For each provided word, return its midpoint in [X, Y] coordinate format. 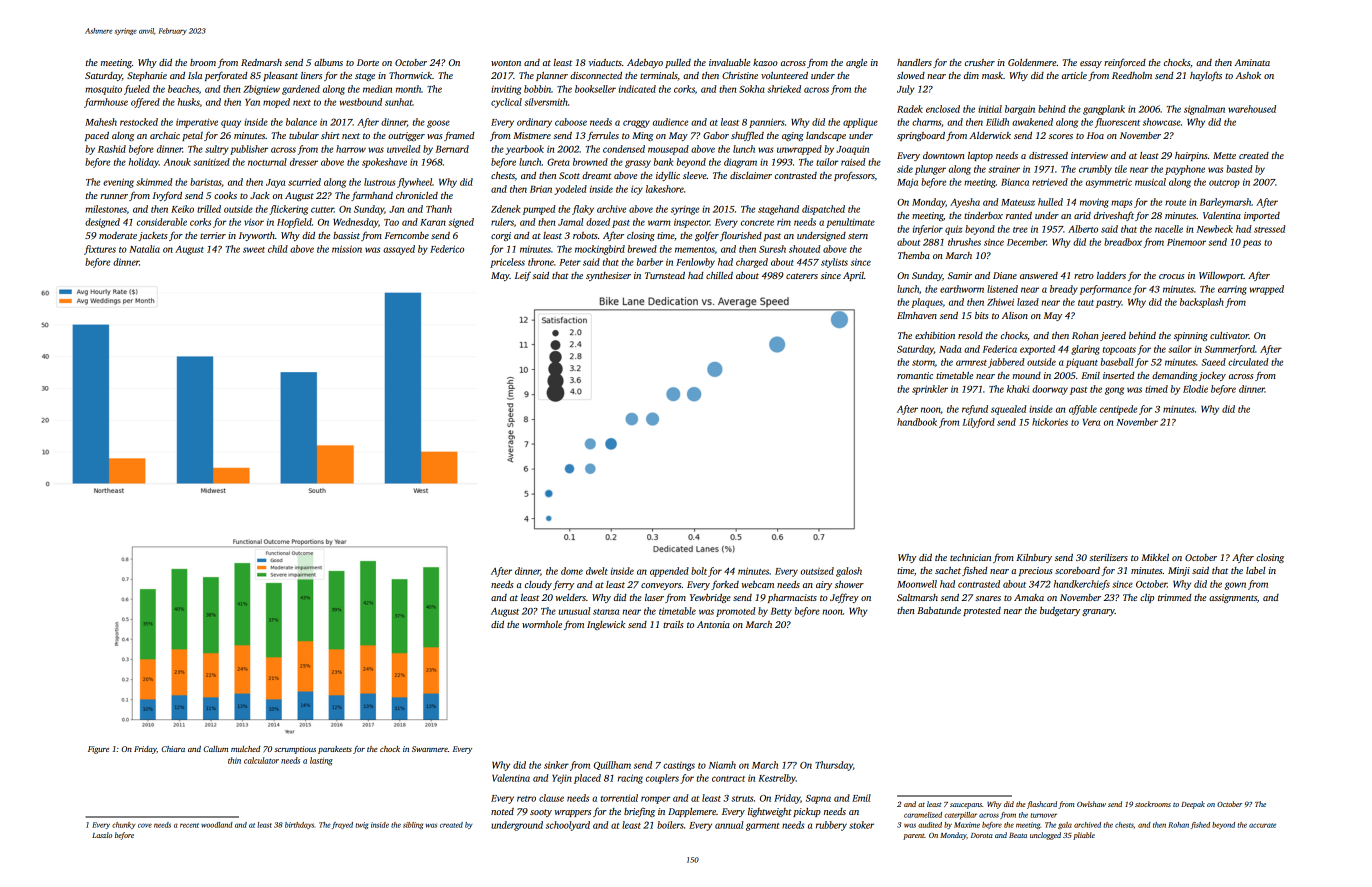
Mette [1224, 155]
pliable [1084, 836]
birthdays [299, 825]
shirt [330, 135]
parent [914, 836]
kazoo [765, 62]
